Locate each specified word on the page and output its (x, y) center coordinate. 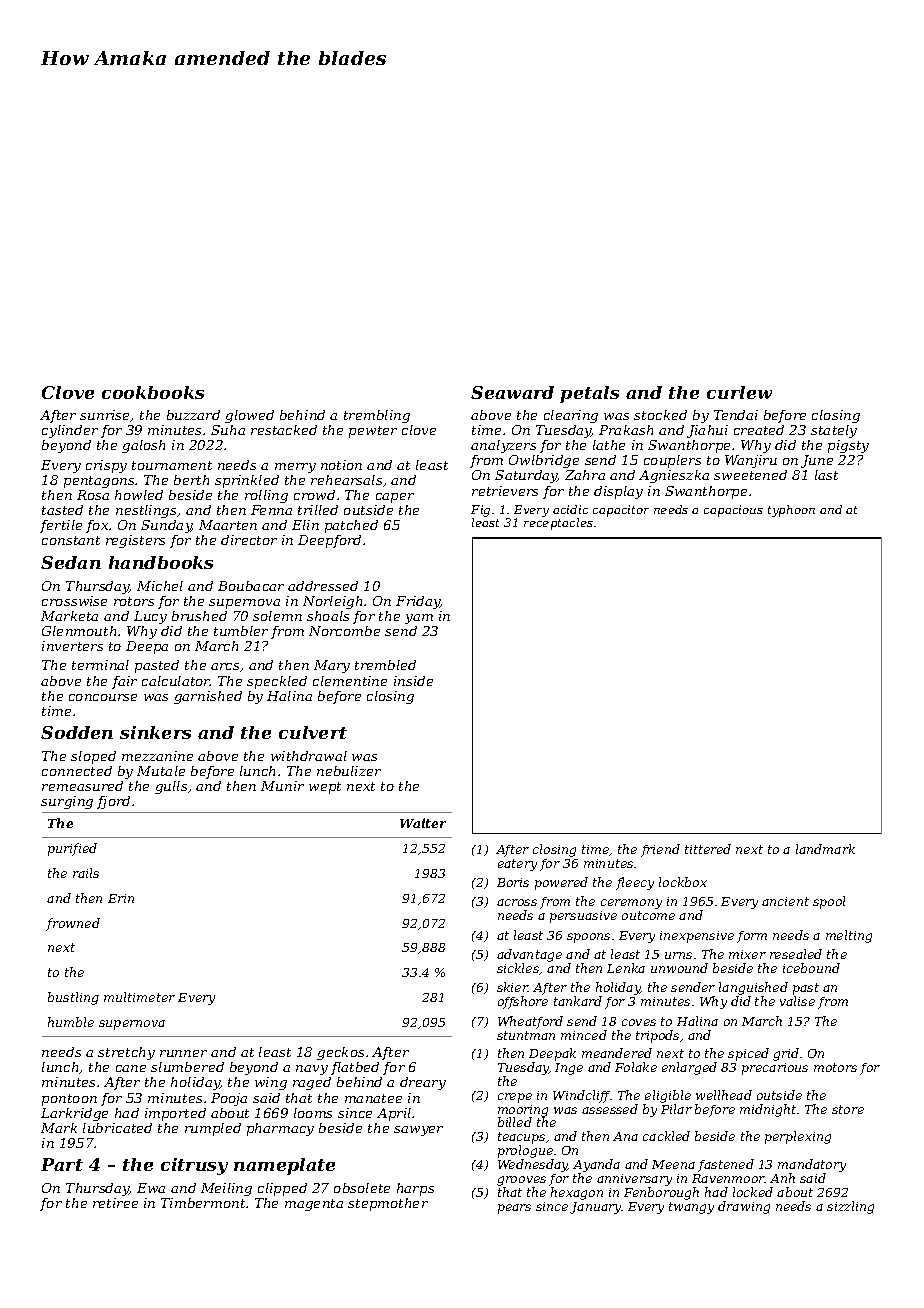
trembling (377, 416)
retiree (115, 1203)
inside (413, 681)
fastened (726, 1165)
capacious (733, 511)
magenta (314, 1205)
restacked (284, 430)
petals (589, 394)
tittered (708, 849)
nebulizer (349, 771)
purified (72, 849)
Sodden (77, 732)
